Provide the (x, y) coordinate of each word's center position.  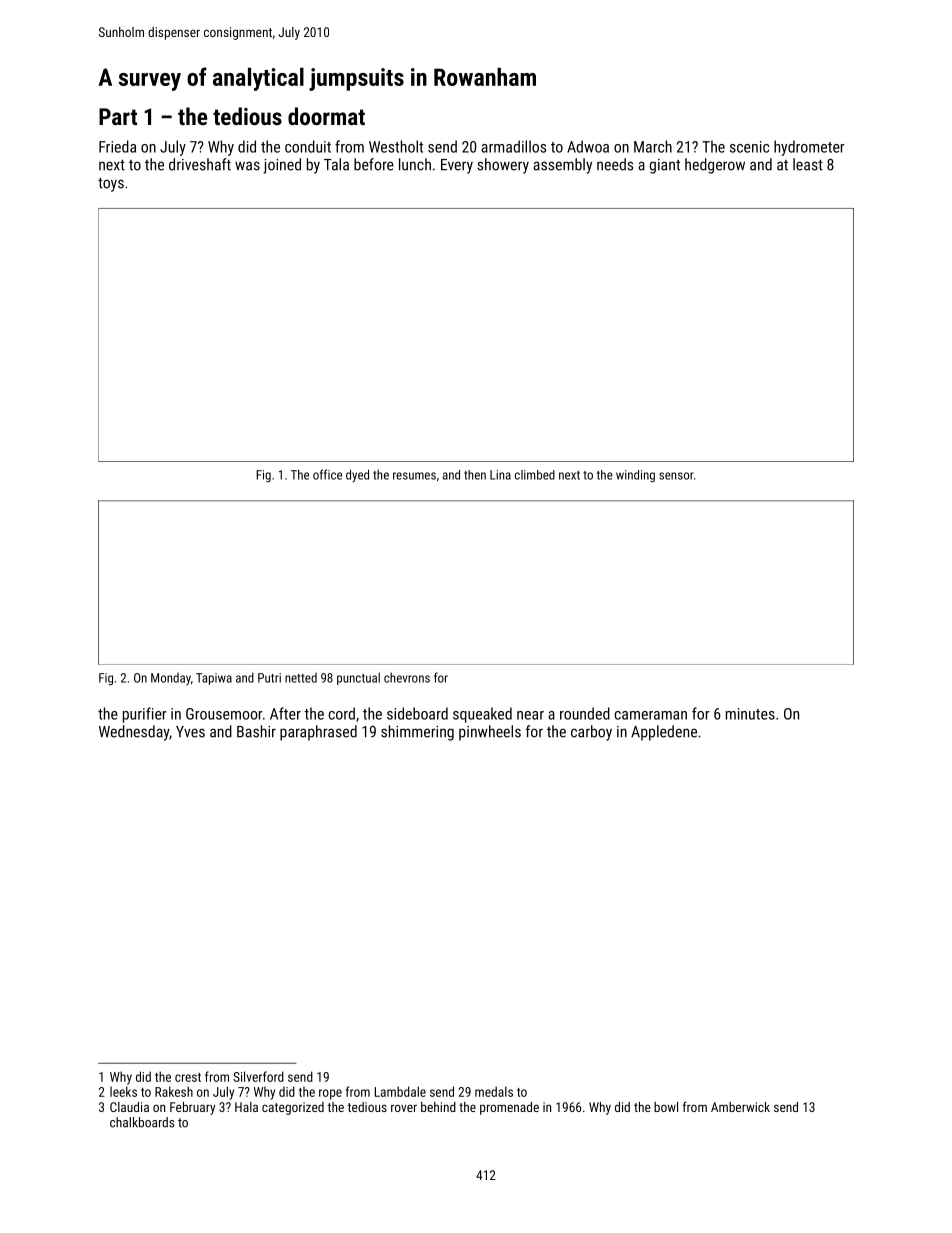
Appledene (664, 733)
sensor (676, 476)
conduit (308, 146)
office (327, 474)
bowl (666, 1107)
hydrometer (809, 148)
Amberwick (740, 1107)
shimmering (417, 733)
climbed (535, 475)
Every (457, 166)
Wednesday (134, 733)
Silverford (258, 1076)
